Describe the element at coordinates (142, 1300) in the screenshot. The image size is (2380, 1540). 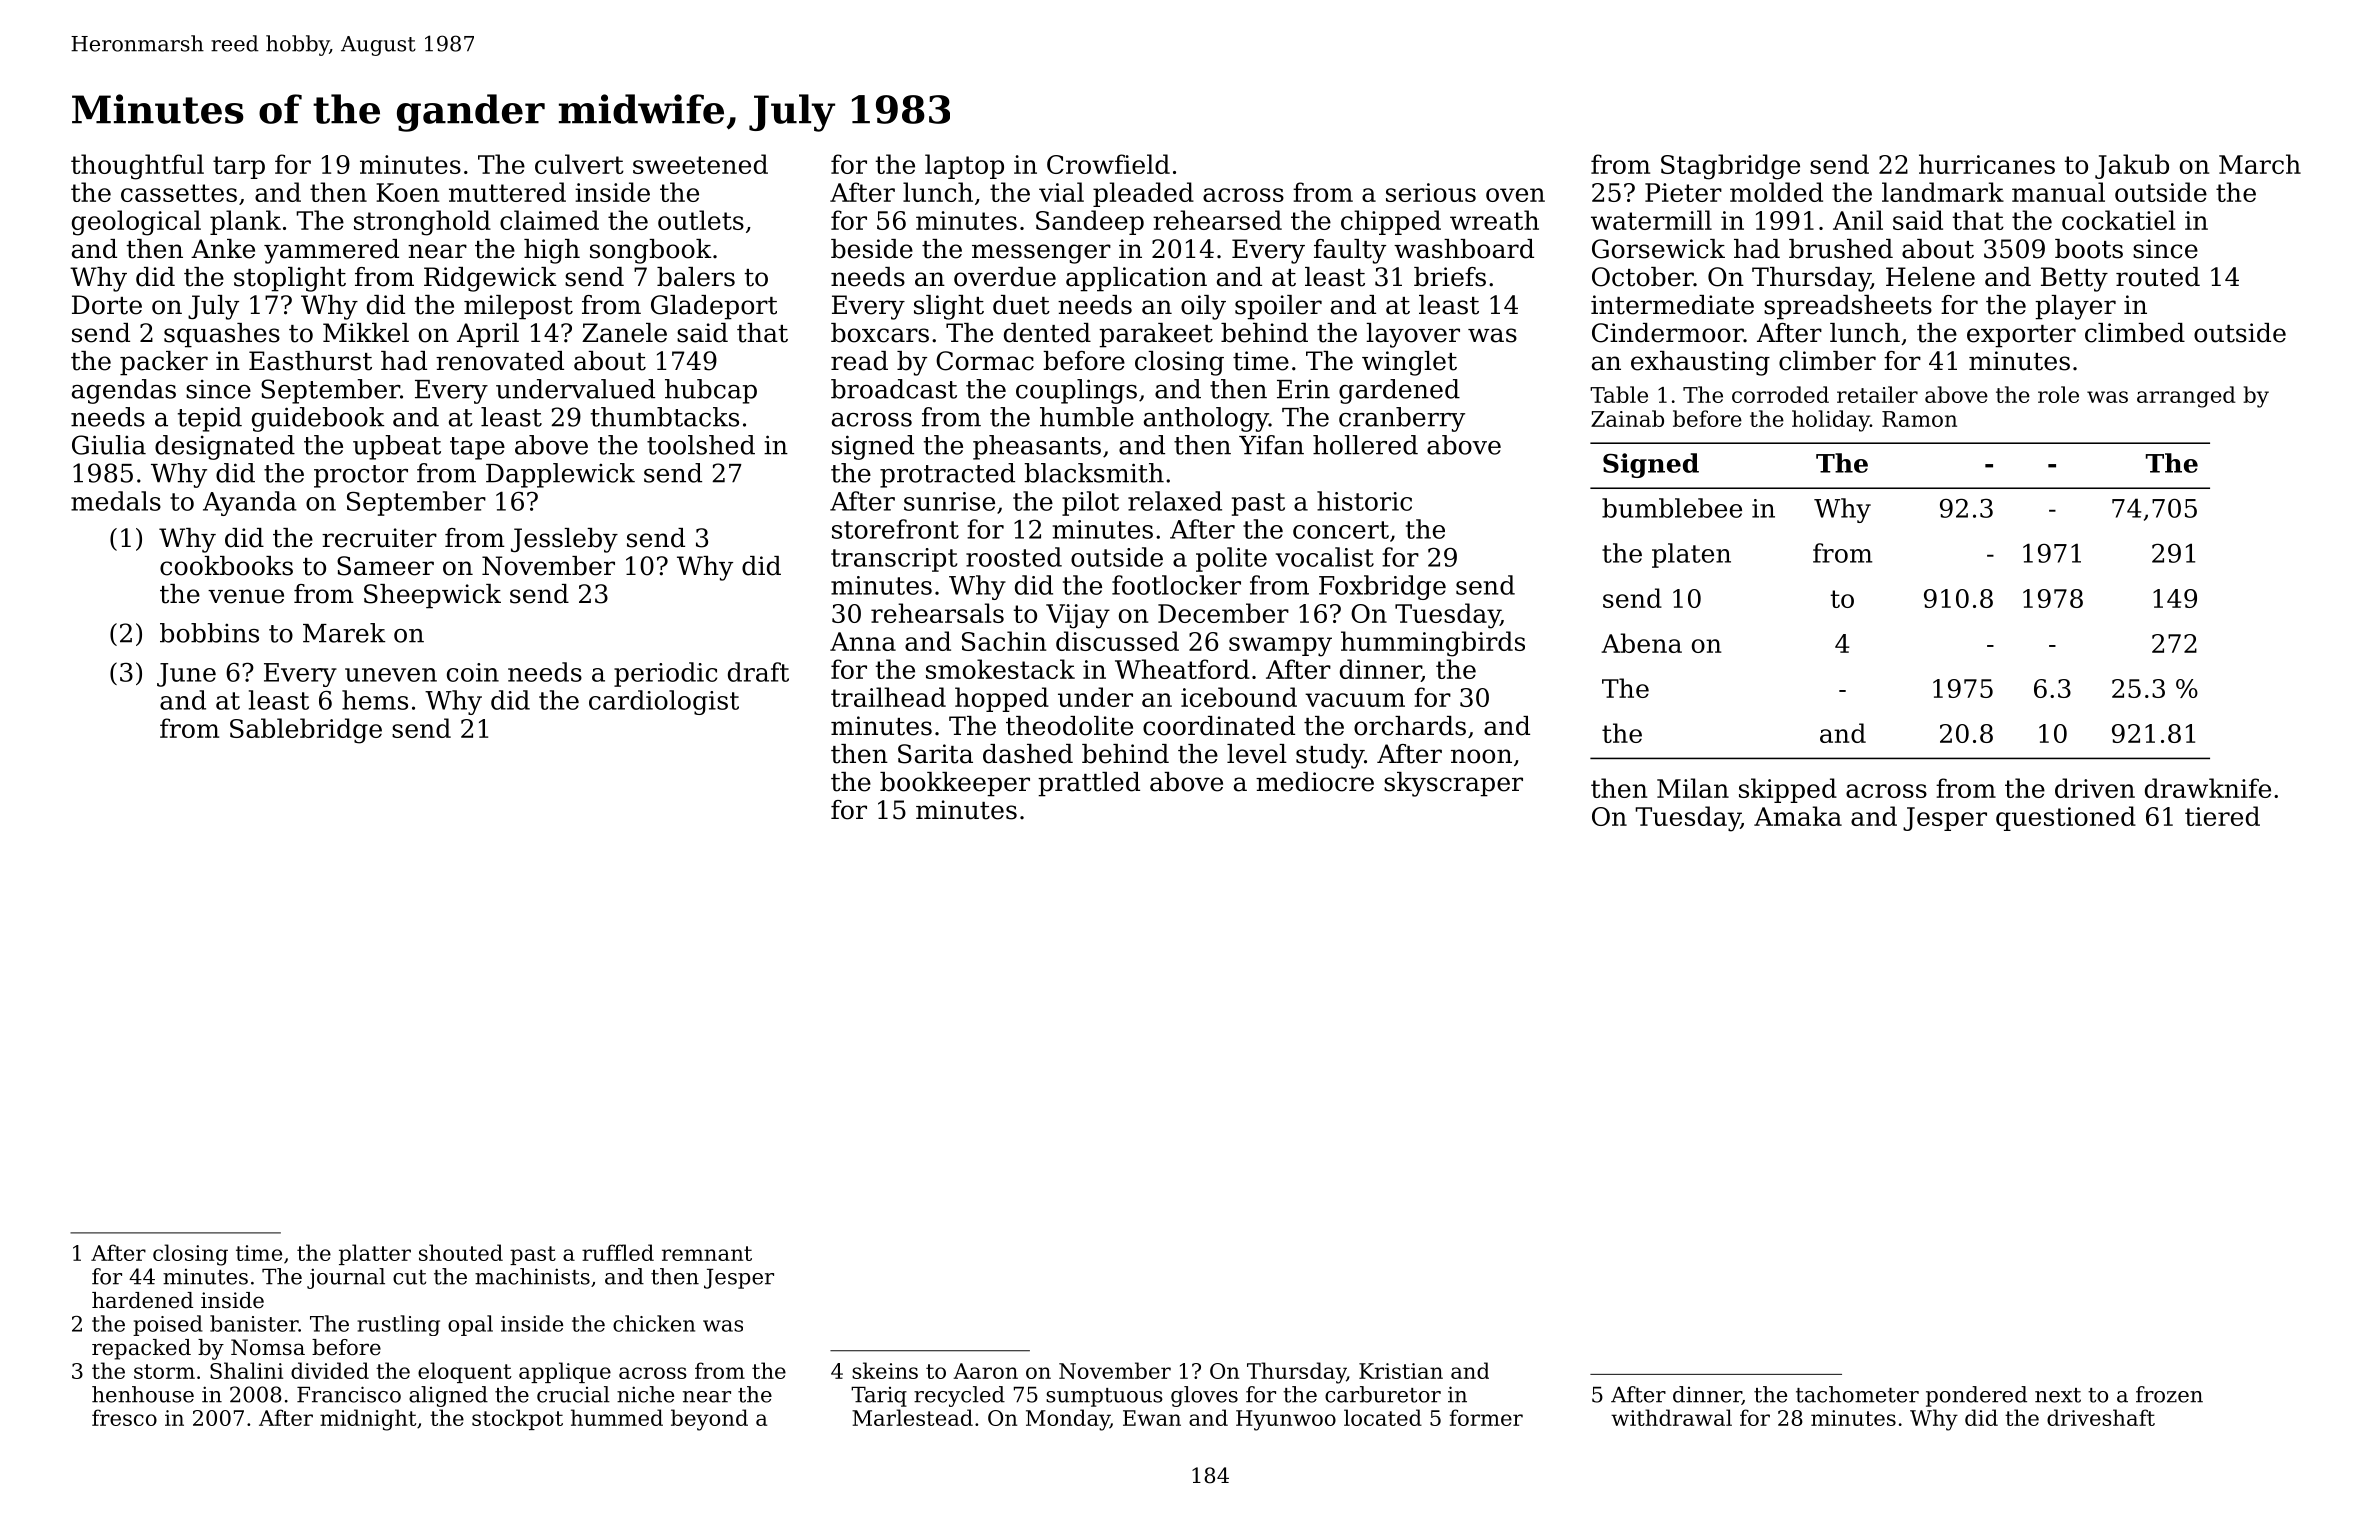
I see `hardened` at that location.
